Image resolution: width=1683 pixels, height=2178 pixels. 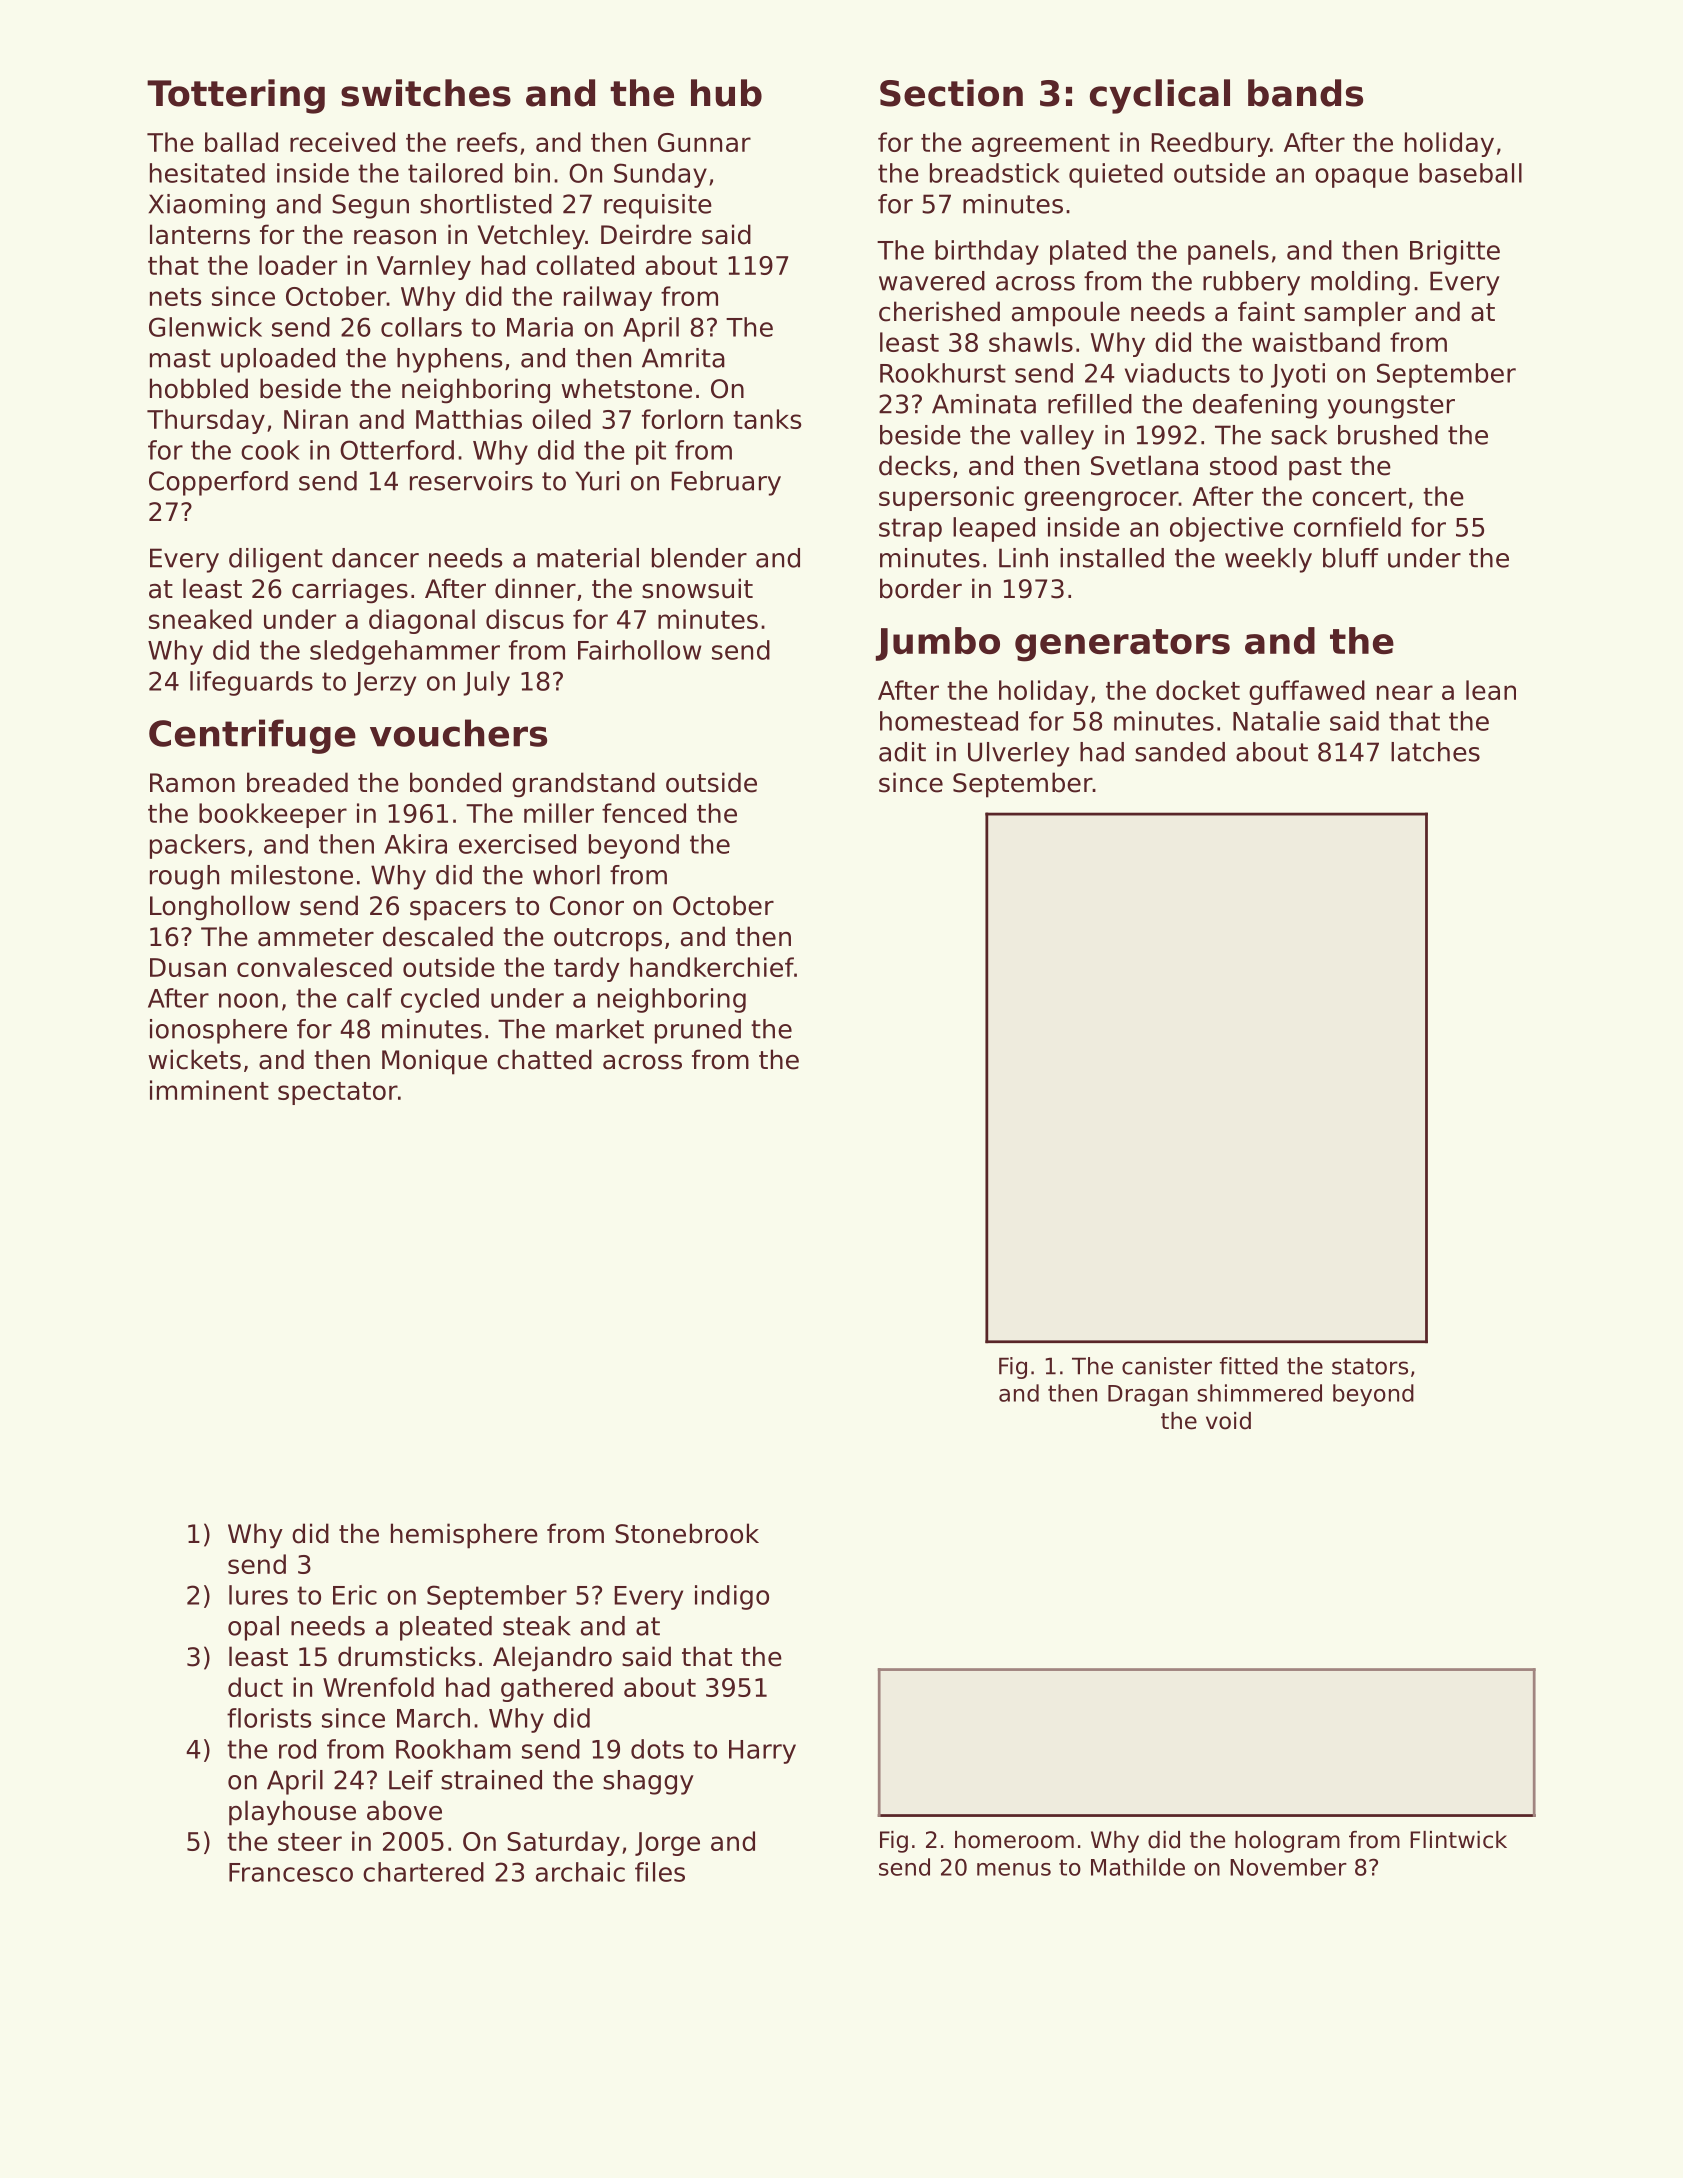 What do you see at coordinates (726, 93) in the screenshot?
I see `hub` at bounding box center [726, 93].
